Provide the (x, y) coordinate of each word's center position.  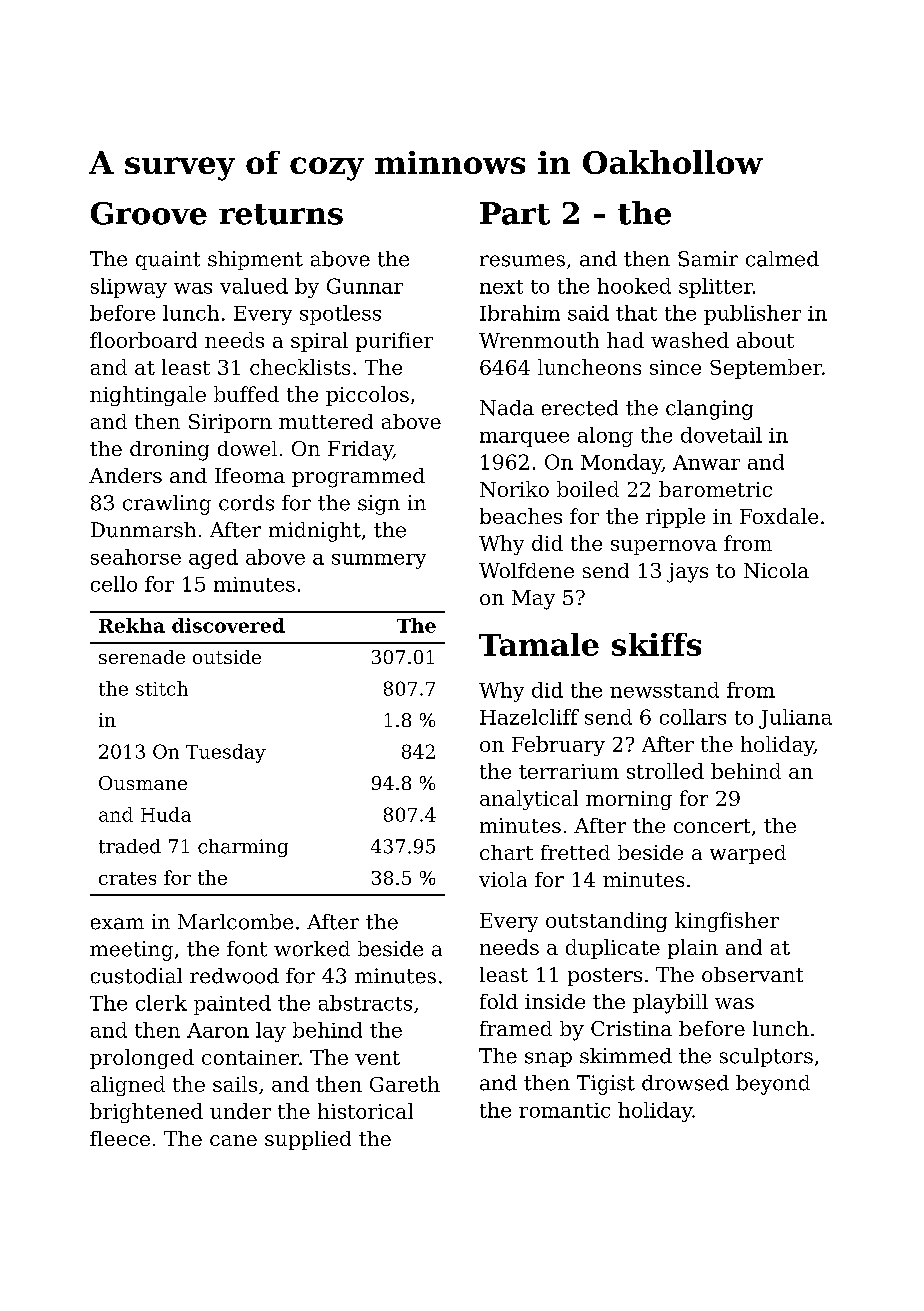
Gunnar (365, 286)
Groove (149, 213)
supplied (308, 1140)
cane (233, 1140)
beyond (773, 1085)
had (625, 340)
